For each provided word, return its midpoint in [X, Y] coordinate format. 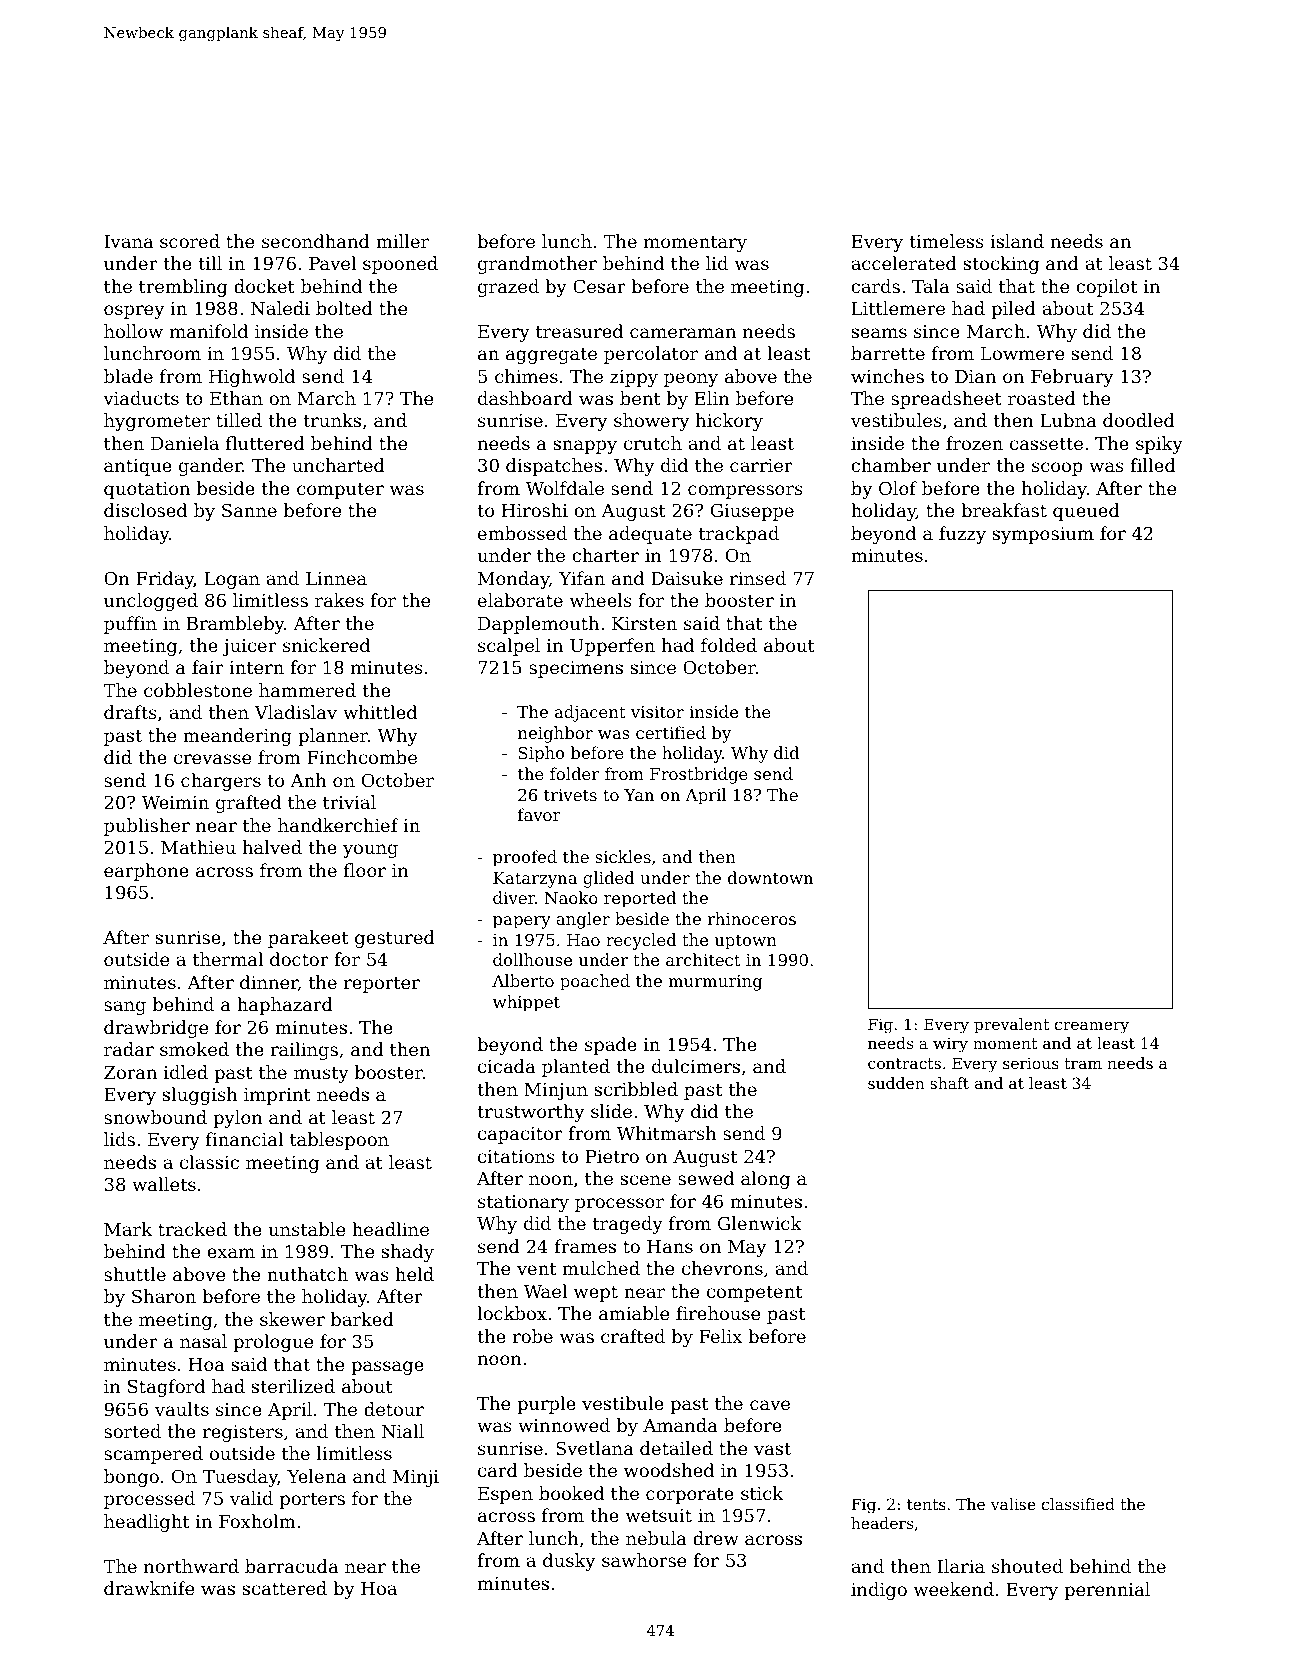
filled [1153, 465]
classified [1078, 1504]
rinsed [758, 578]
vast [772, 1449]
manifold [209, 331]
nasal [203, 1341]
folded [729, 645]
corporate [690, 1496]
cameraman [683, 333]
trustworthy [530, 1113]
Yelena [317, 1476]
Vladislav [295, 712]
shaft [949, 1083]
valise [1013, 1504]
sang [125, 1008]
